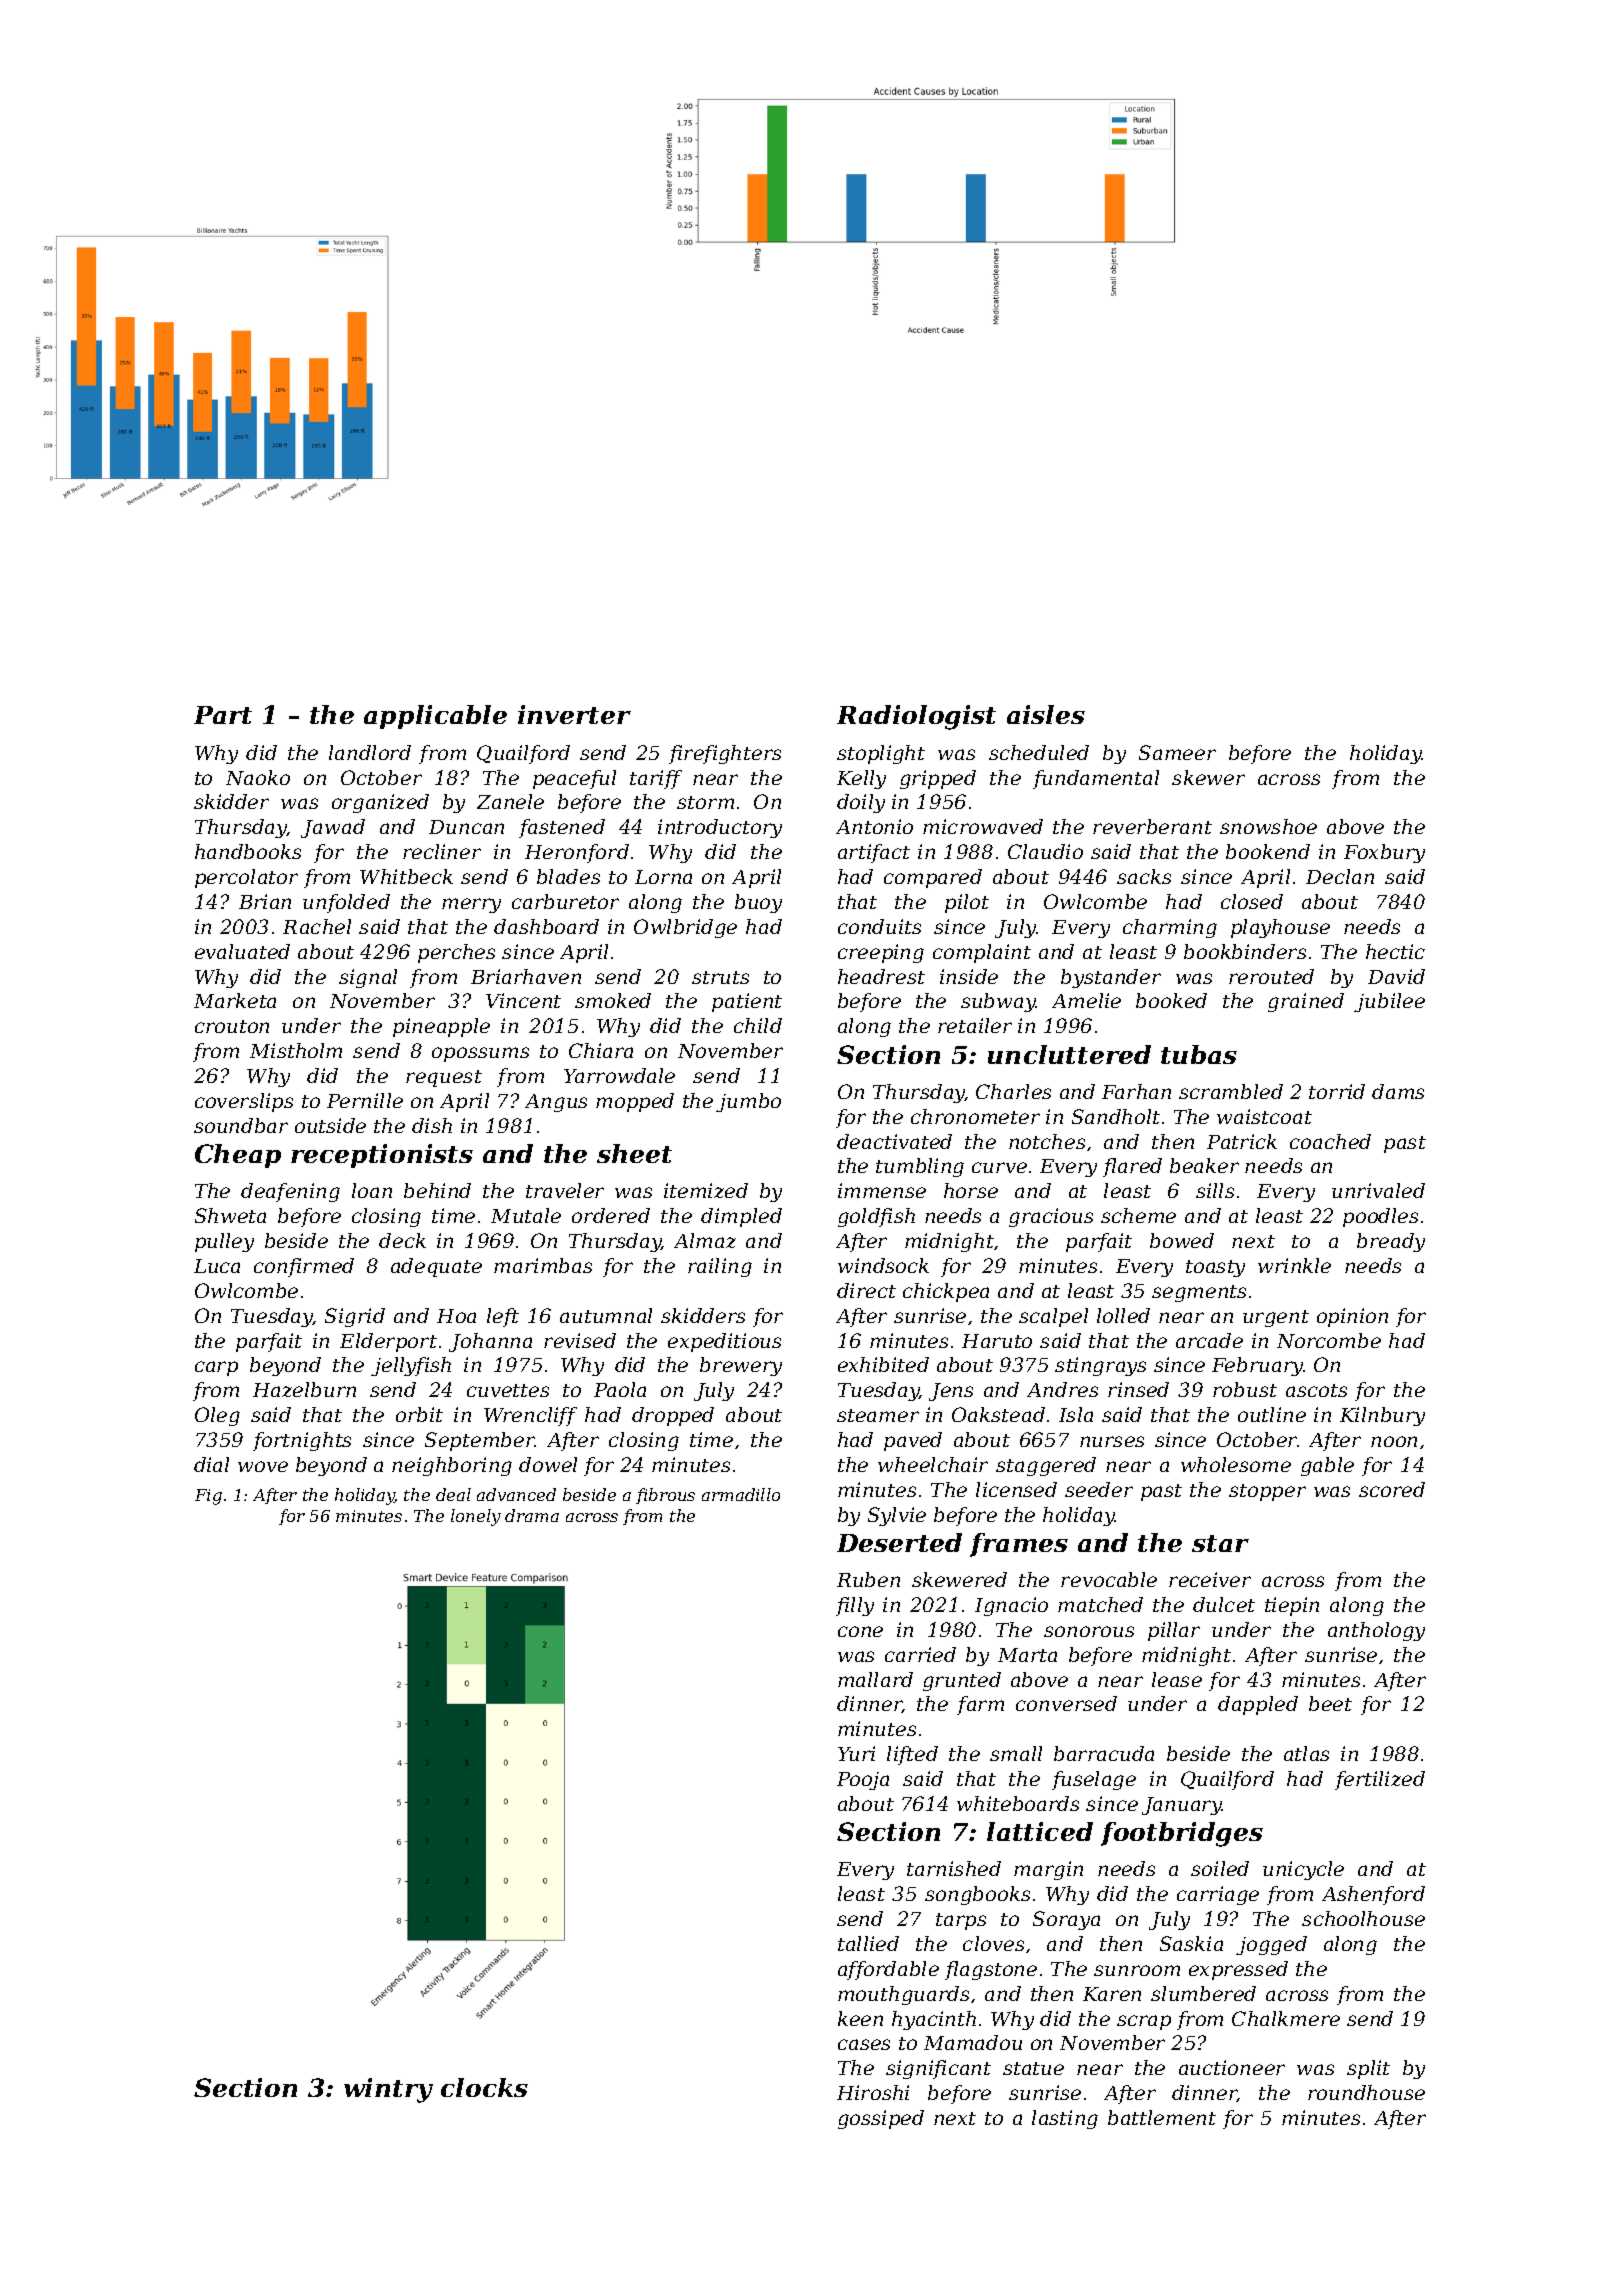 The width and height of the page is (1620, 2292). What do you see at coordinates (1384, 853) in the page?
I see `Foxbury` at bounding box center [1384, 853].
